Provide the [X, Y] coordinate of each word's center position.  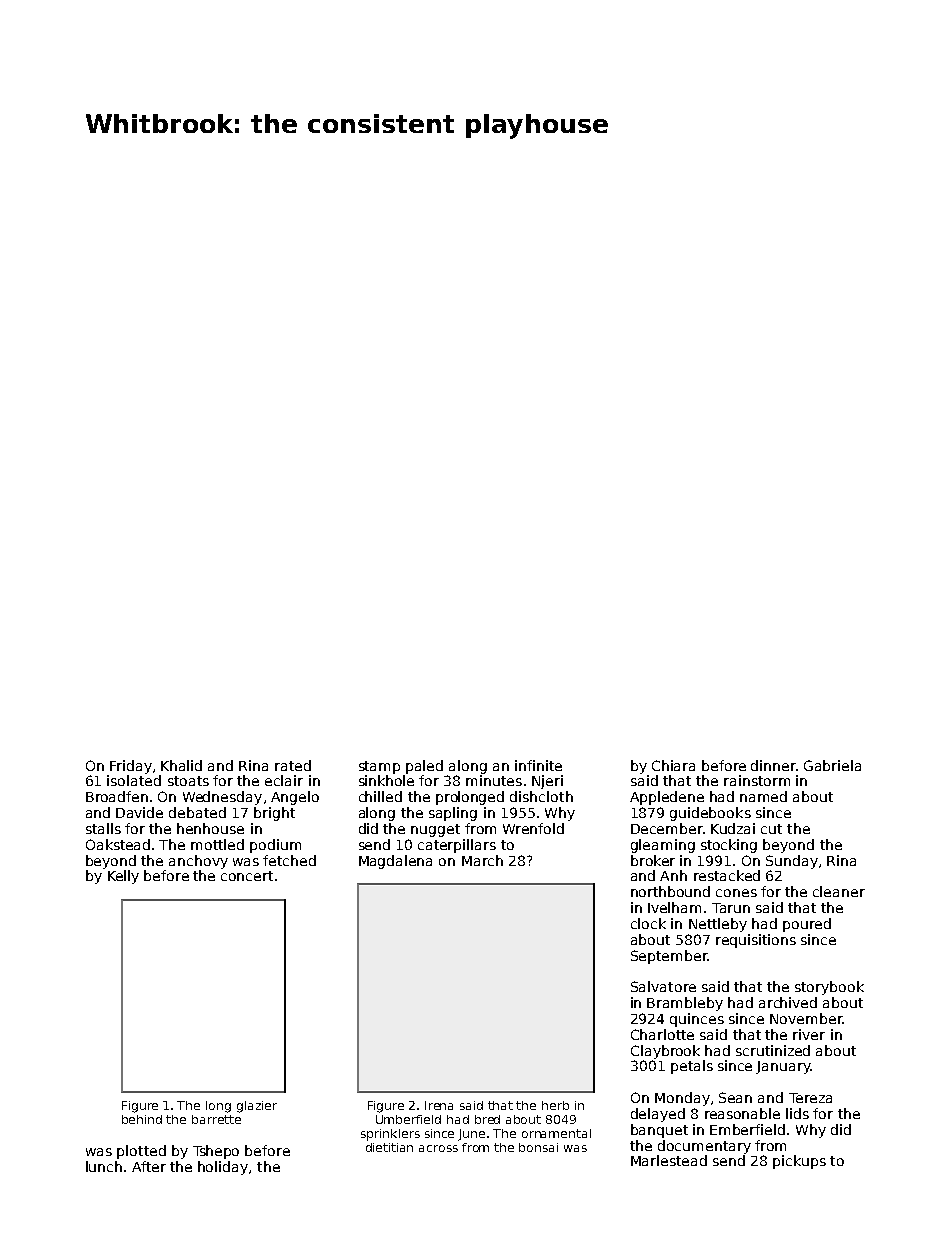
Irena [439, 1105]
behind [142, 1119]
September [669, 957]
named [763, 796]
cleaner [839, 891]
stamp [379, 767]
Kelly [123, 877]
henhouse [210, 828]
